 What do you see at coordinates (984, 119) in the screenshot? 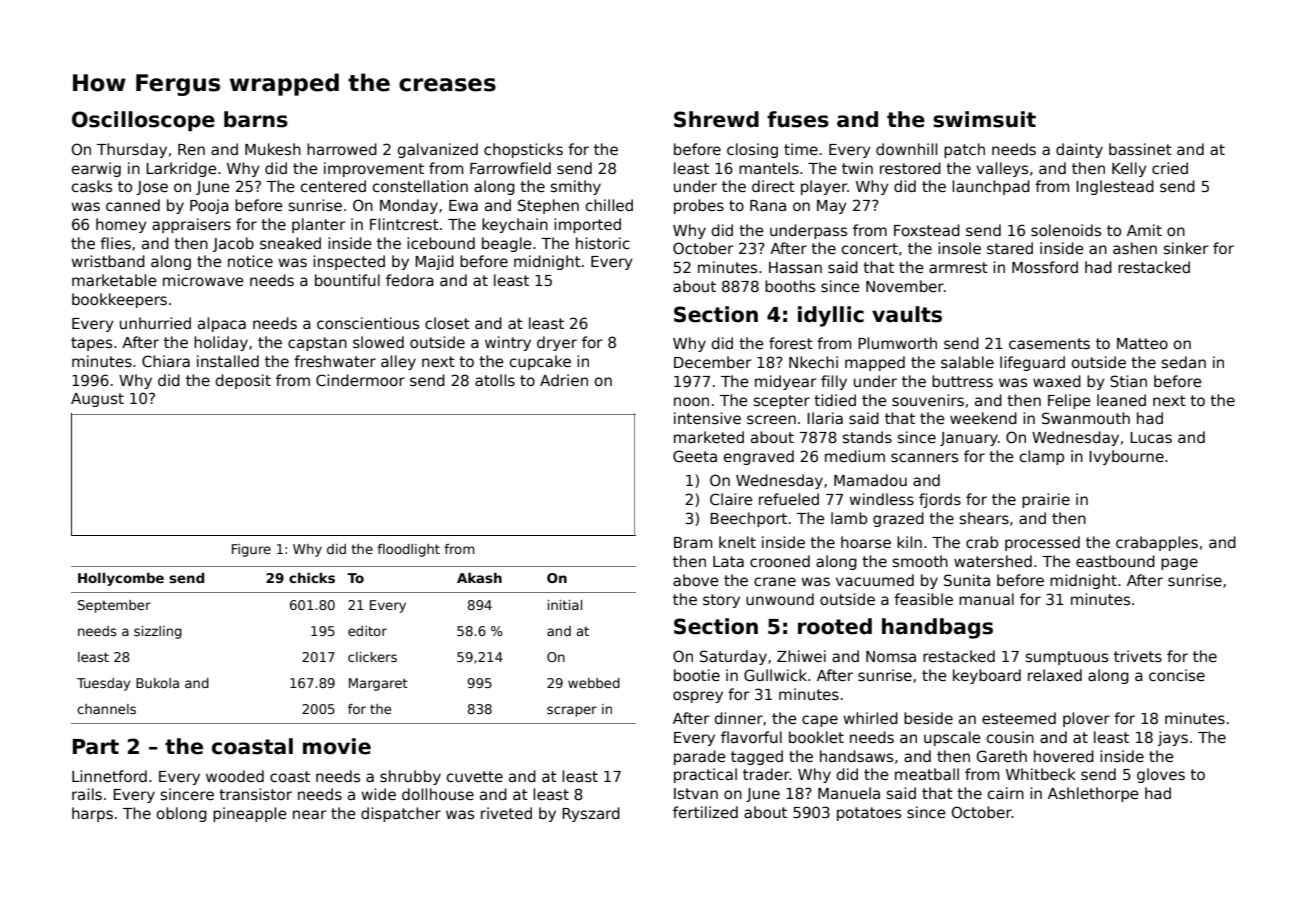
I see `swimsuit` at bounding box center [984, 119].
